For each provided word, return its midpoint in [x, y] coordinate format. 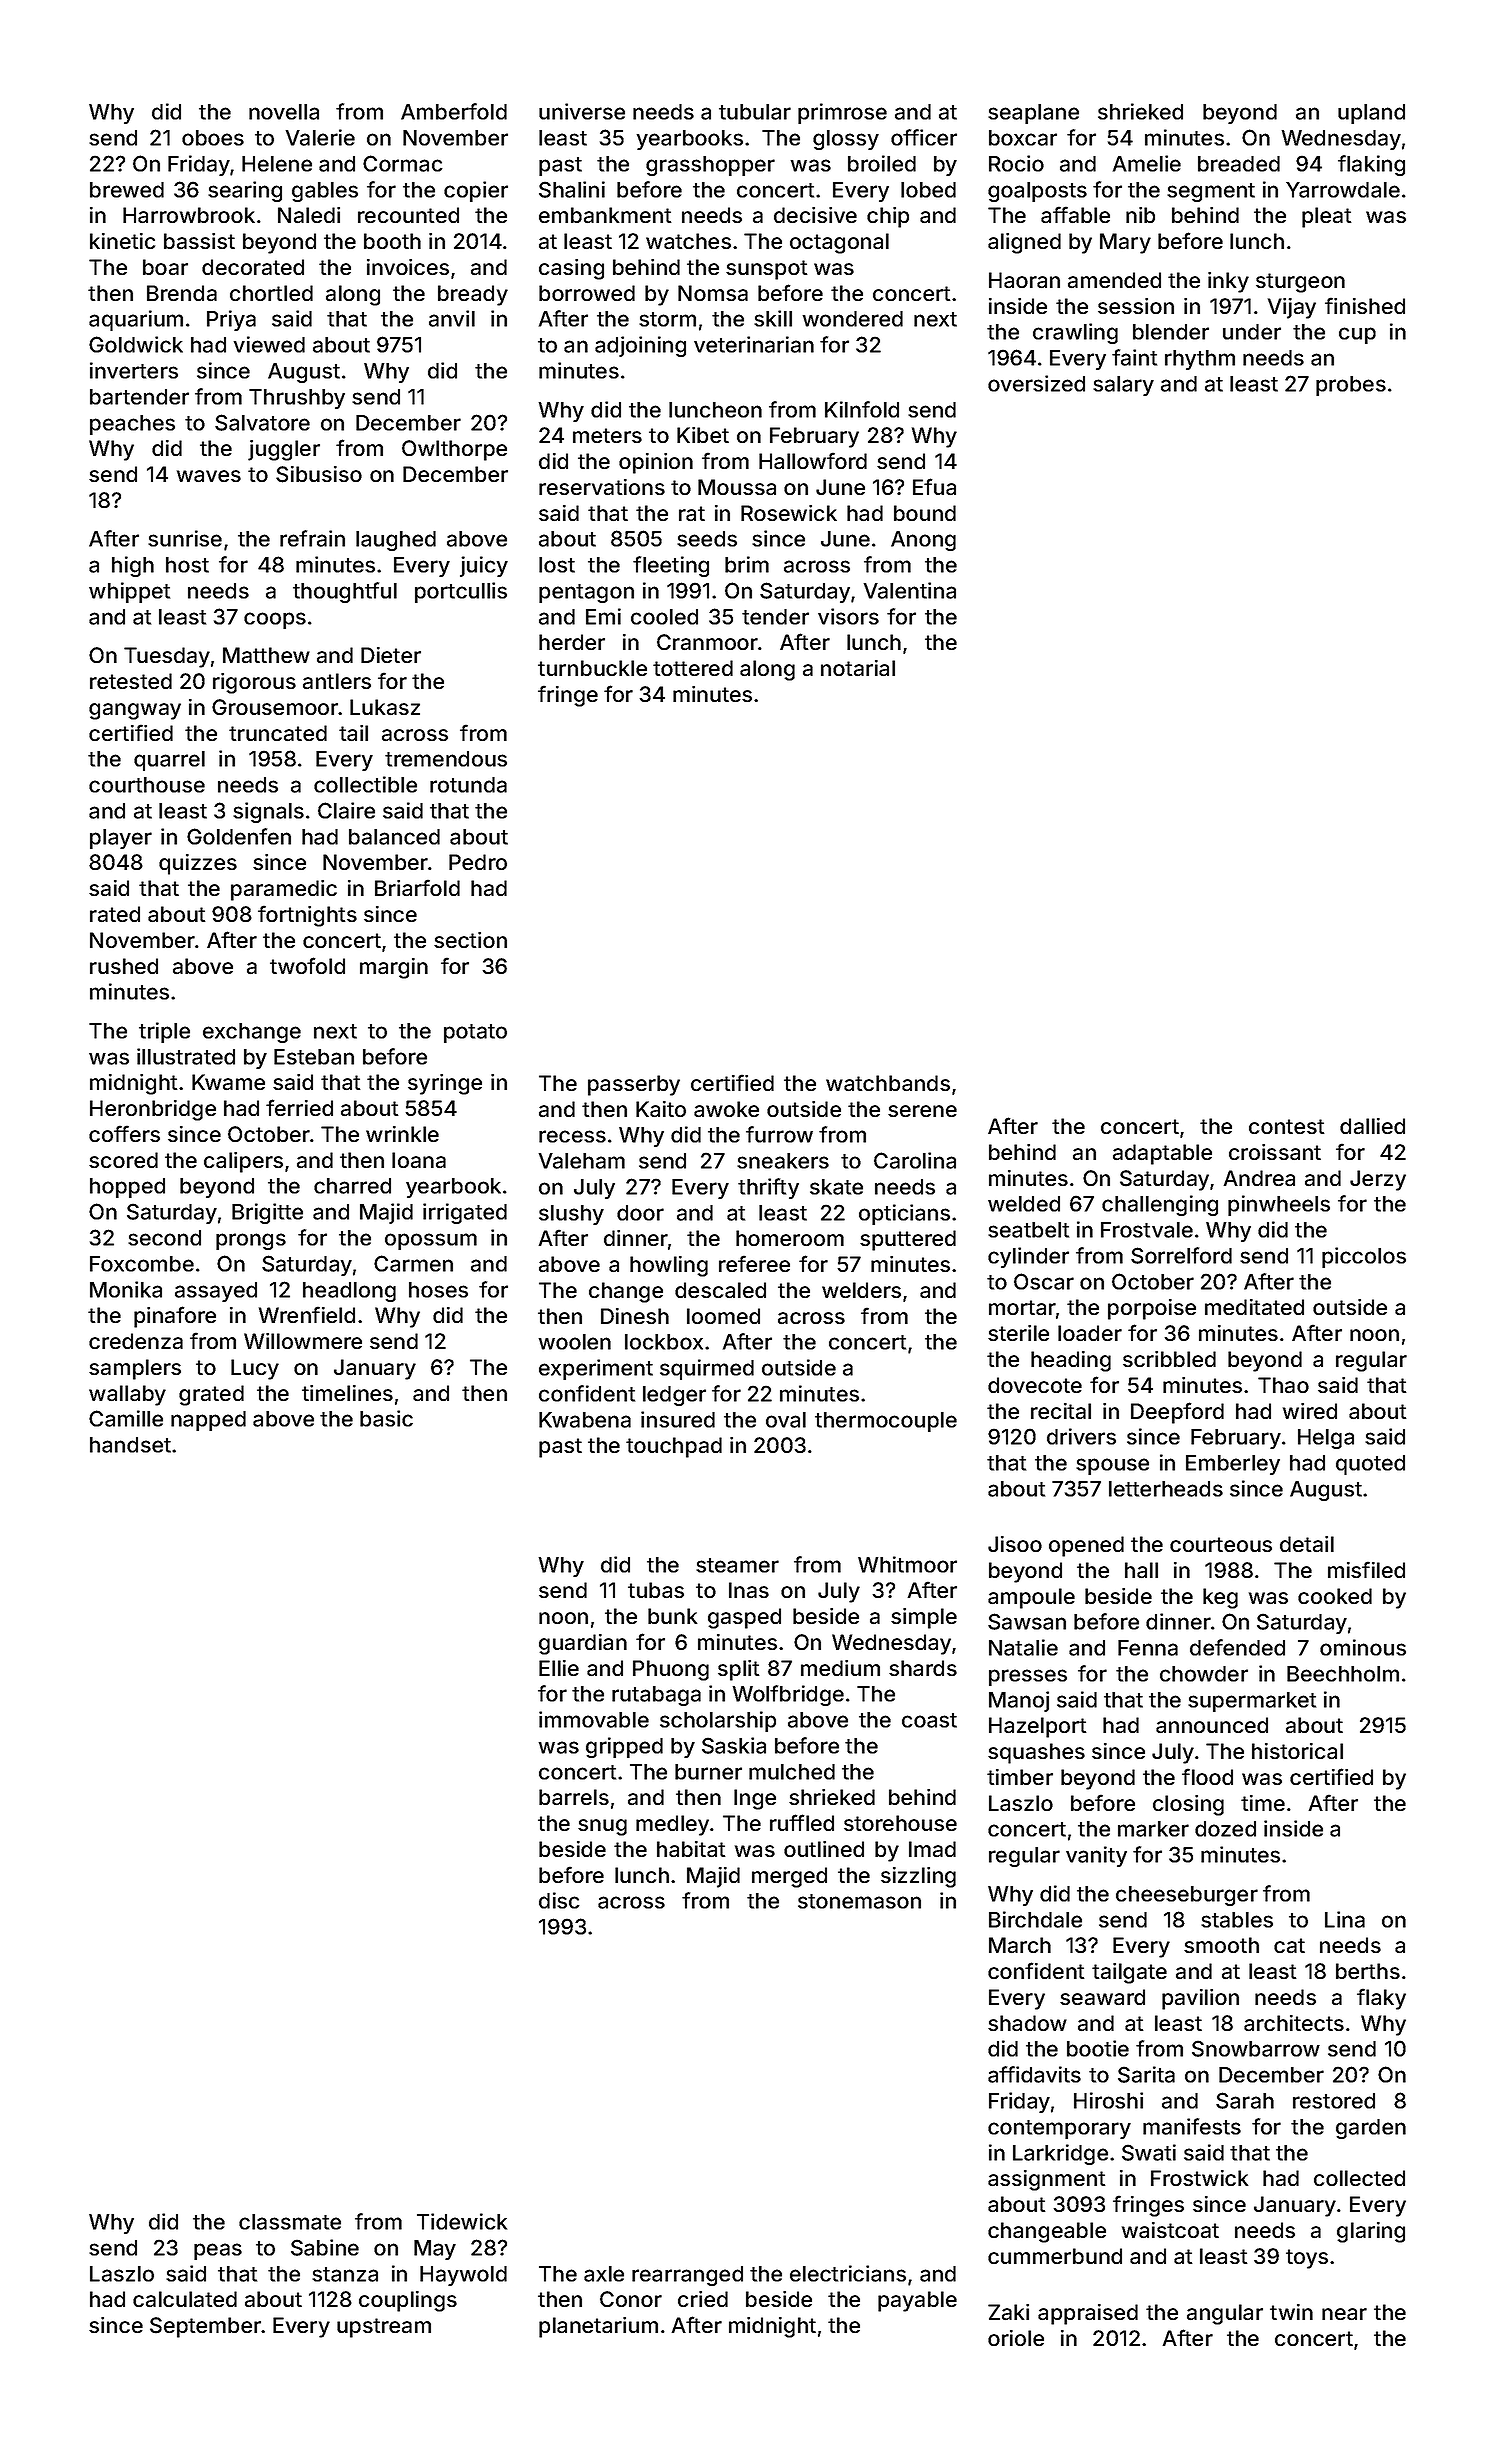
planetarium [598, 2327]
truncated [278, 733]
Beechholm [1343, 1674]
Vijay [1292, 308]
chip [888, 217]
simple [924, 1618]
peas [218, 2251]
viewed [269, 344]
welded [1024, 1204]
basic [386, 1418]
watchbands [888, 1083]
